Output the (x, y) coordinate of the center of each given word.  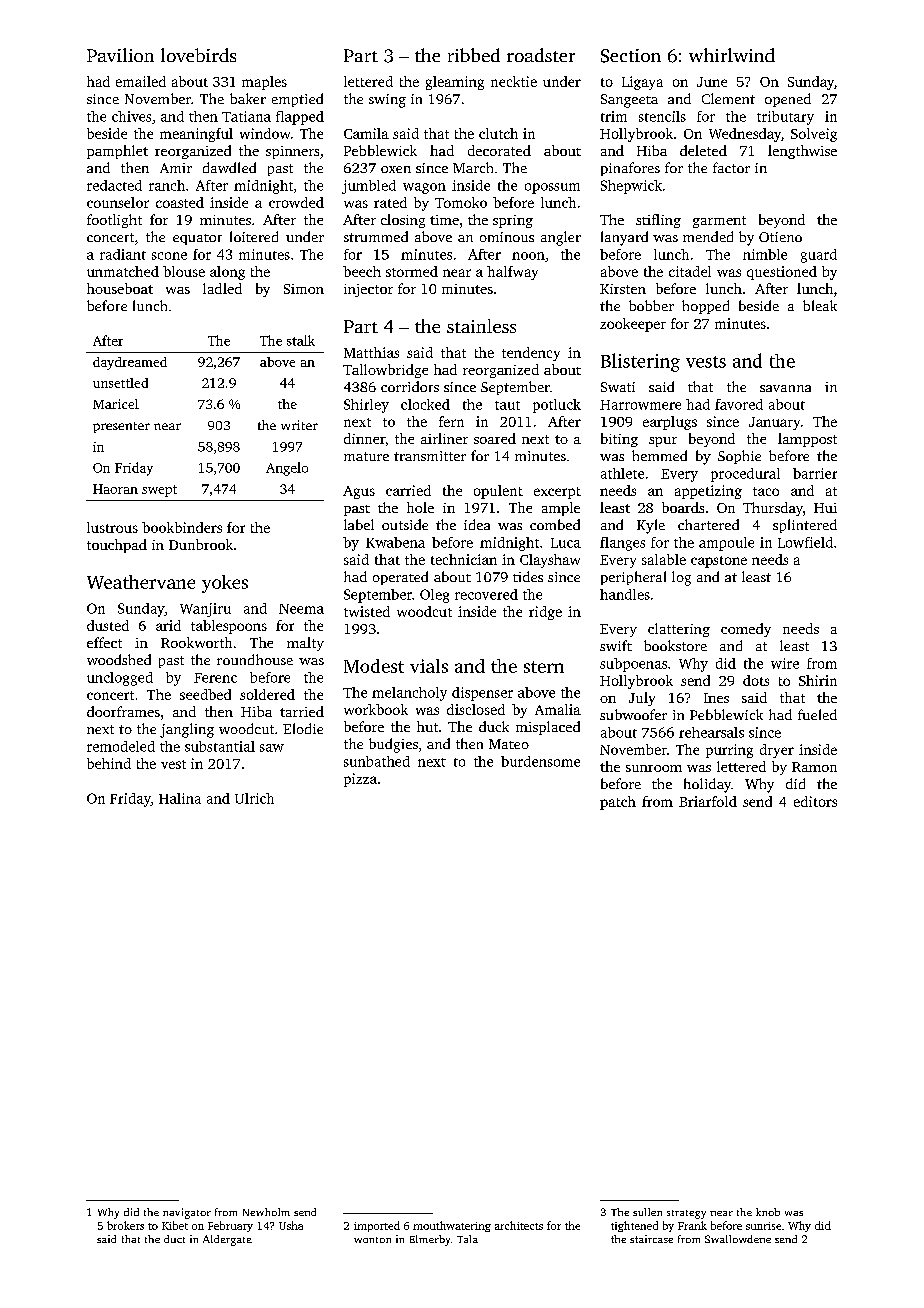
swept (159, 491)
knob (768, 1212)
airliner (444, 438)
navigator (187, 1213)
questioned (782, 273)
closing (403, 221)
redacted (114, 185)
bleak (820, 305)
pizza (360, 780)
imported (377, 1226)
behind (109, 763)
